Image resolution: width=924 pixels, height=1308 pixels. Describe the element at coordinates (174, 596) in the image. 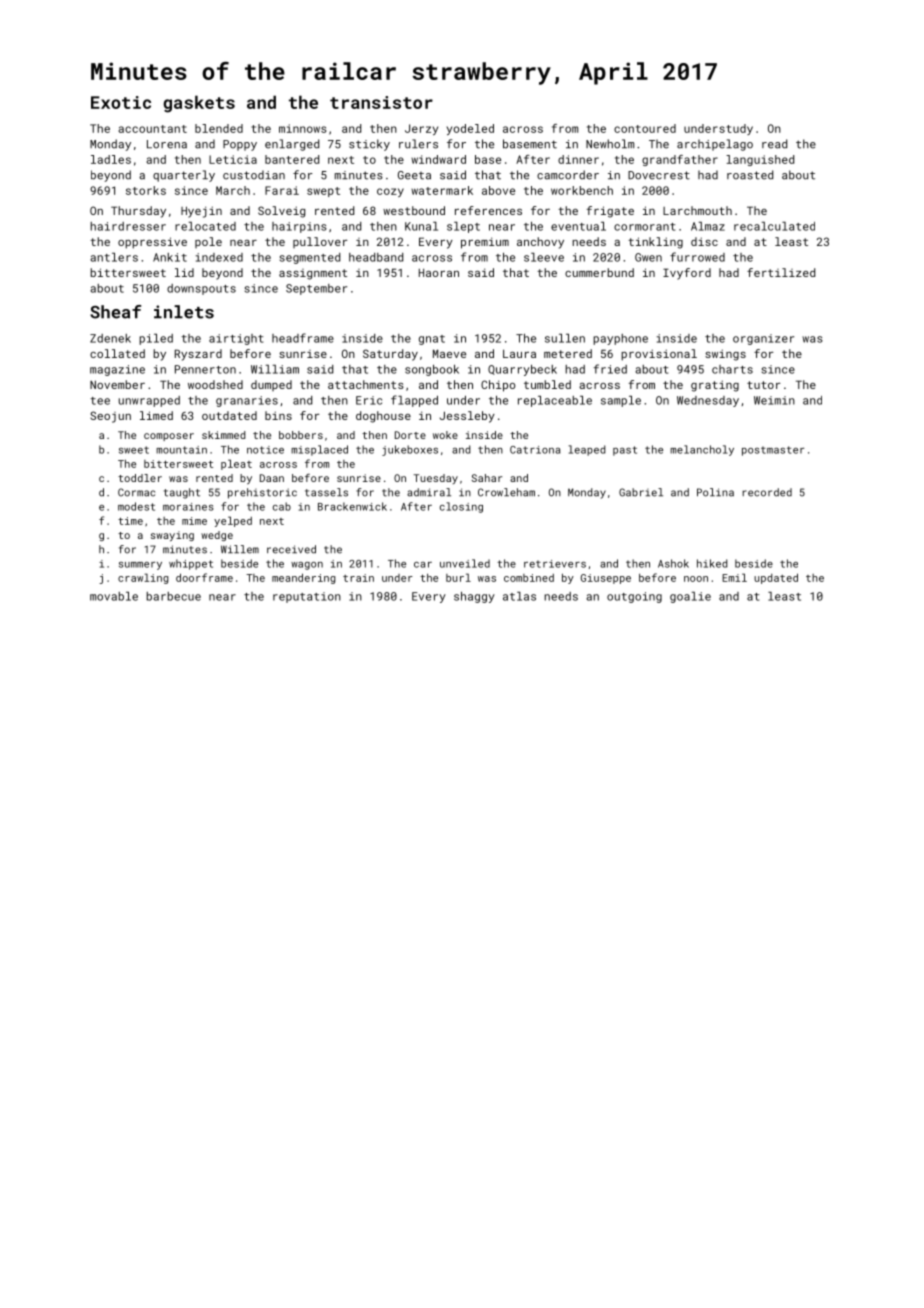

I see `barbecue` at that location.
